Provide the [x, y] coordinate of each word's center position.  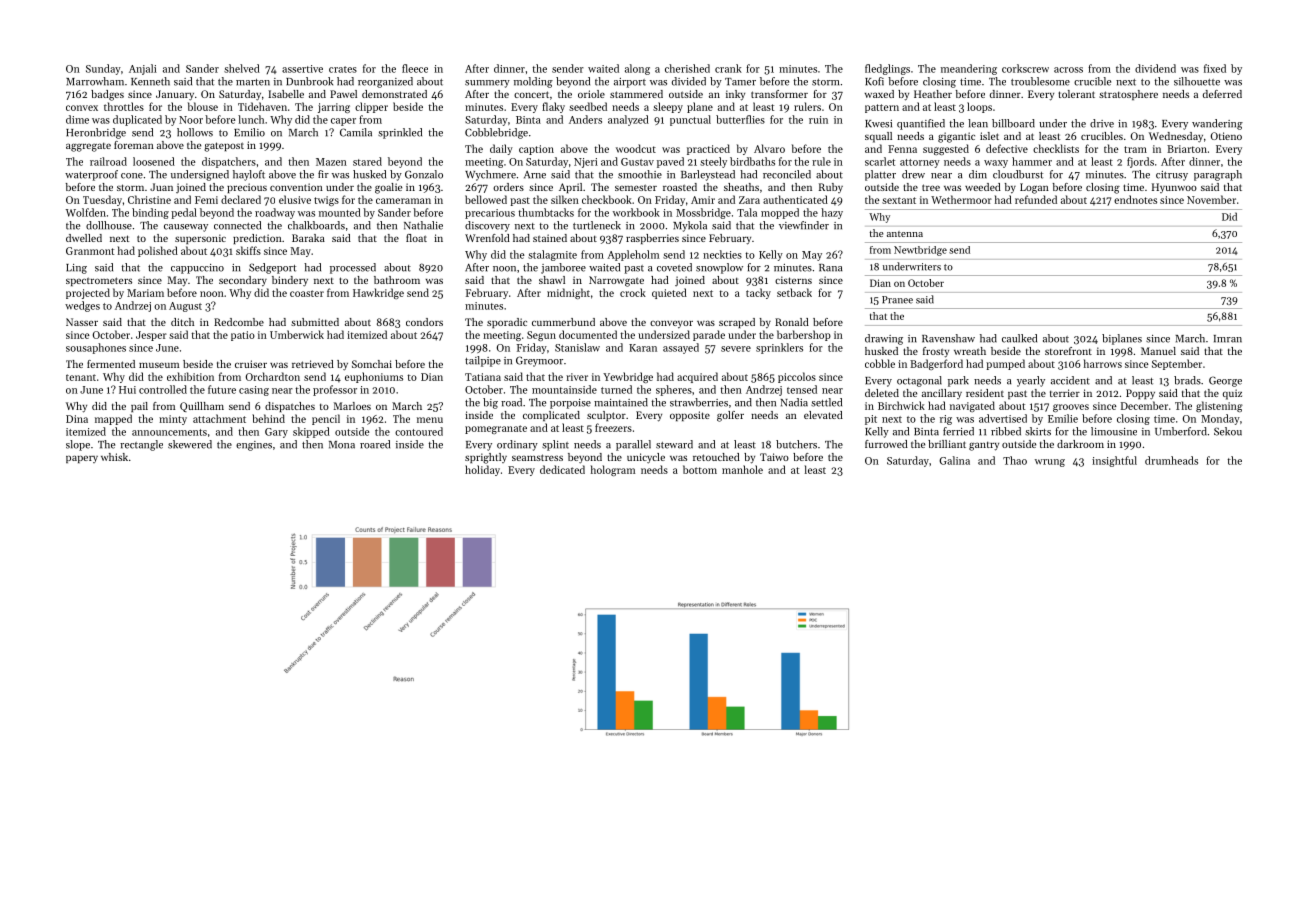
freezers [613, 427]
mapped [113, 419]
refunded [1036, 199]
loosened [154, 161]
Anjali [143, 69]
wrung [1050, 463]
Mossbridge [703, 213]
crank [728, 68]
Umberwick [297, 334]
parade [709, 335]
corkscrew [1025, 68]
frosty [936, 352]
